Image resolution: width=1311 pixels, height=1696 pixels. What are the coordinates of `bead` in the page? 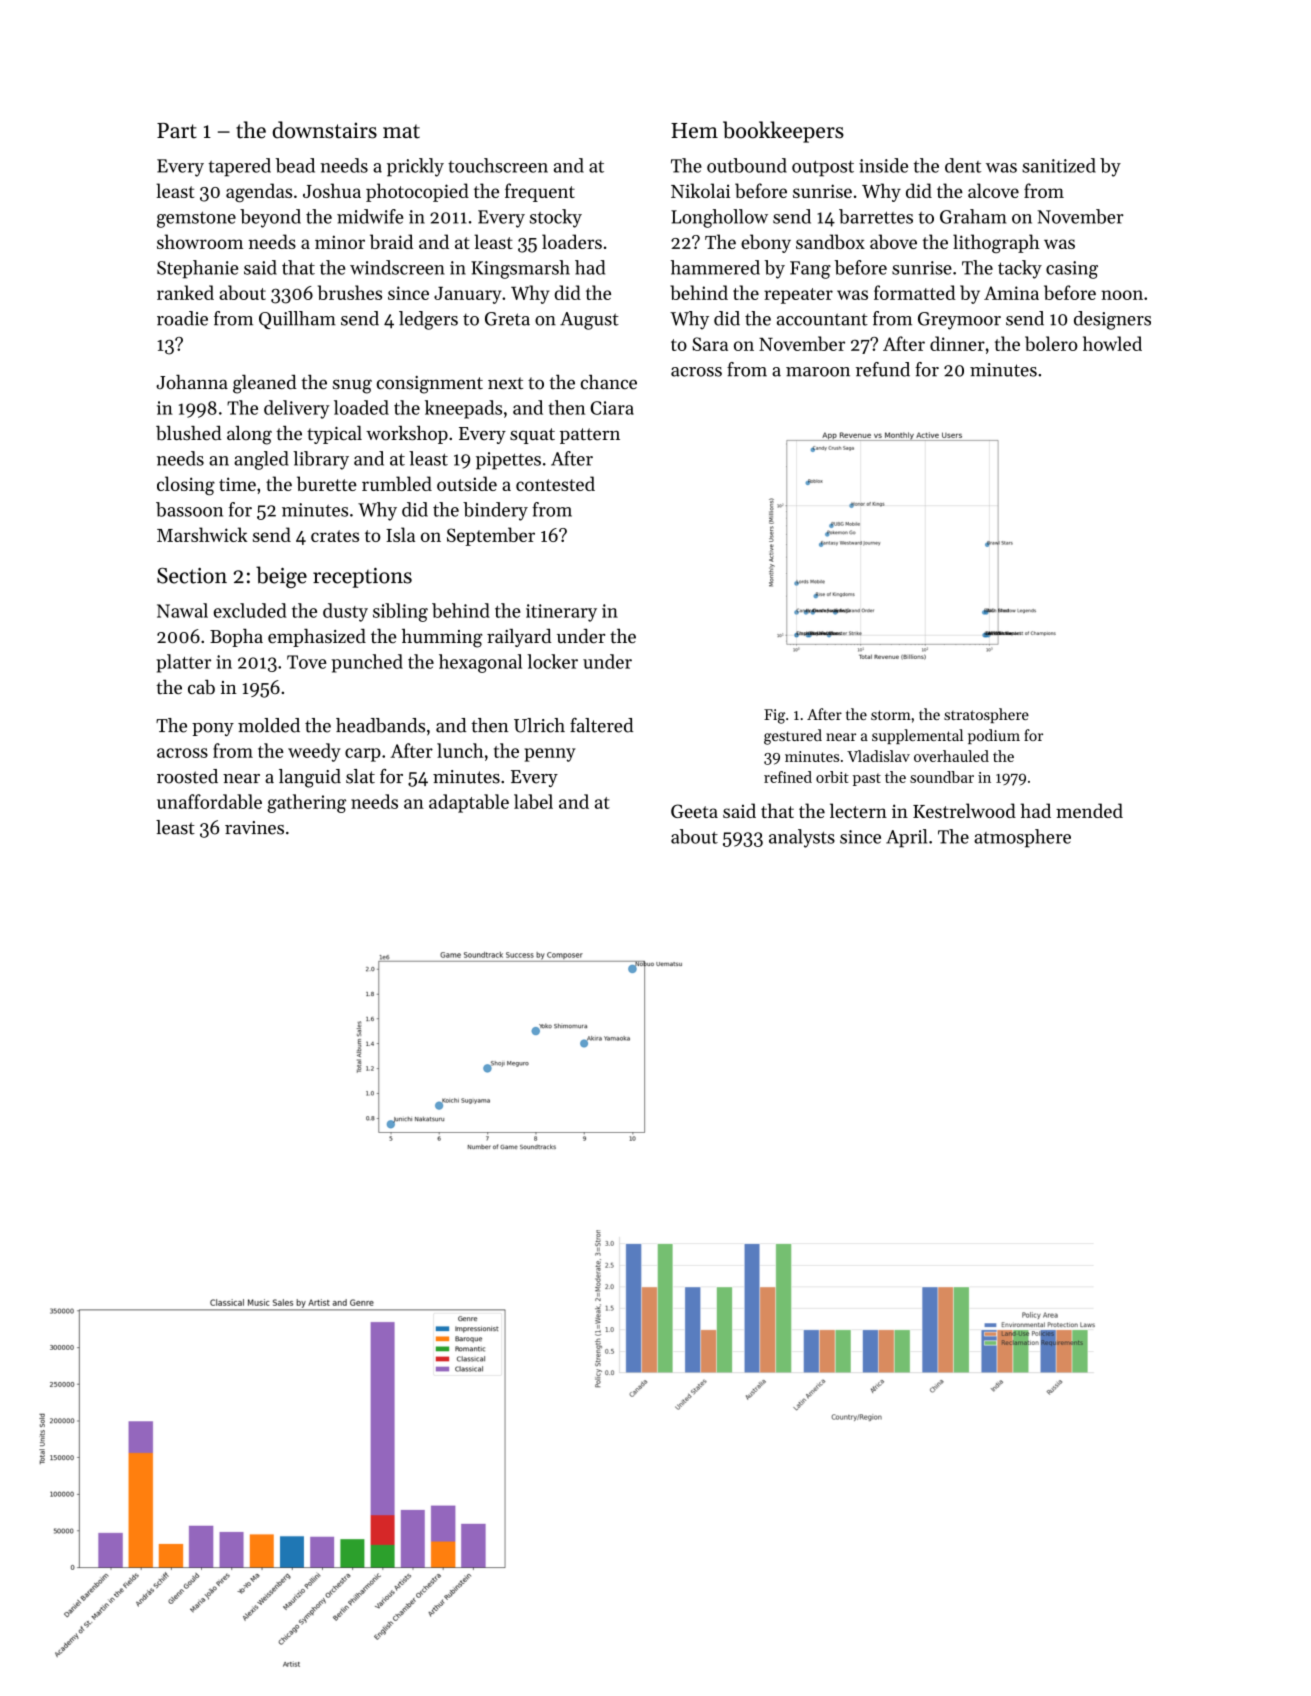 It's located at (295, 165).
